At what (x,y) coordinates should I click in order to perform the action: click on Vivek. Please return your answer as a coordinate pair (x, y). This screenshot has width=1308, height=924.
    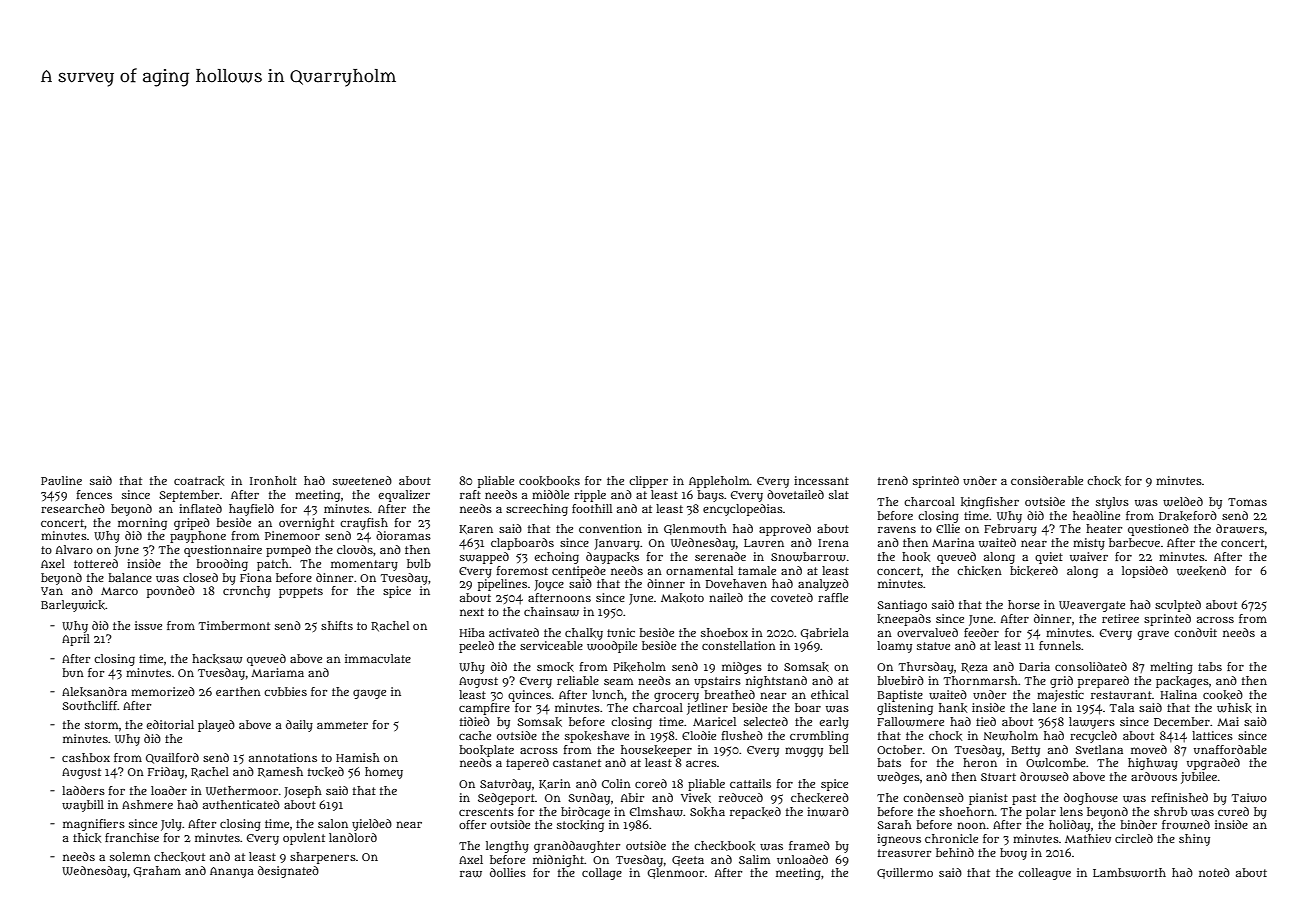
    Looking at the image, I should click on (696, 798).
